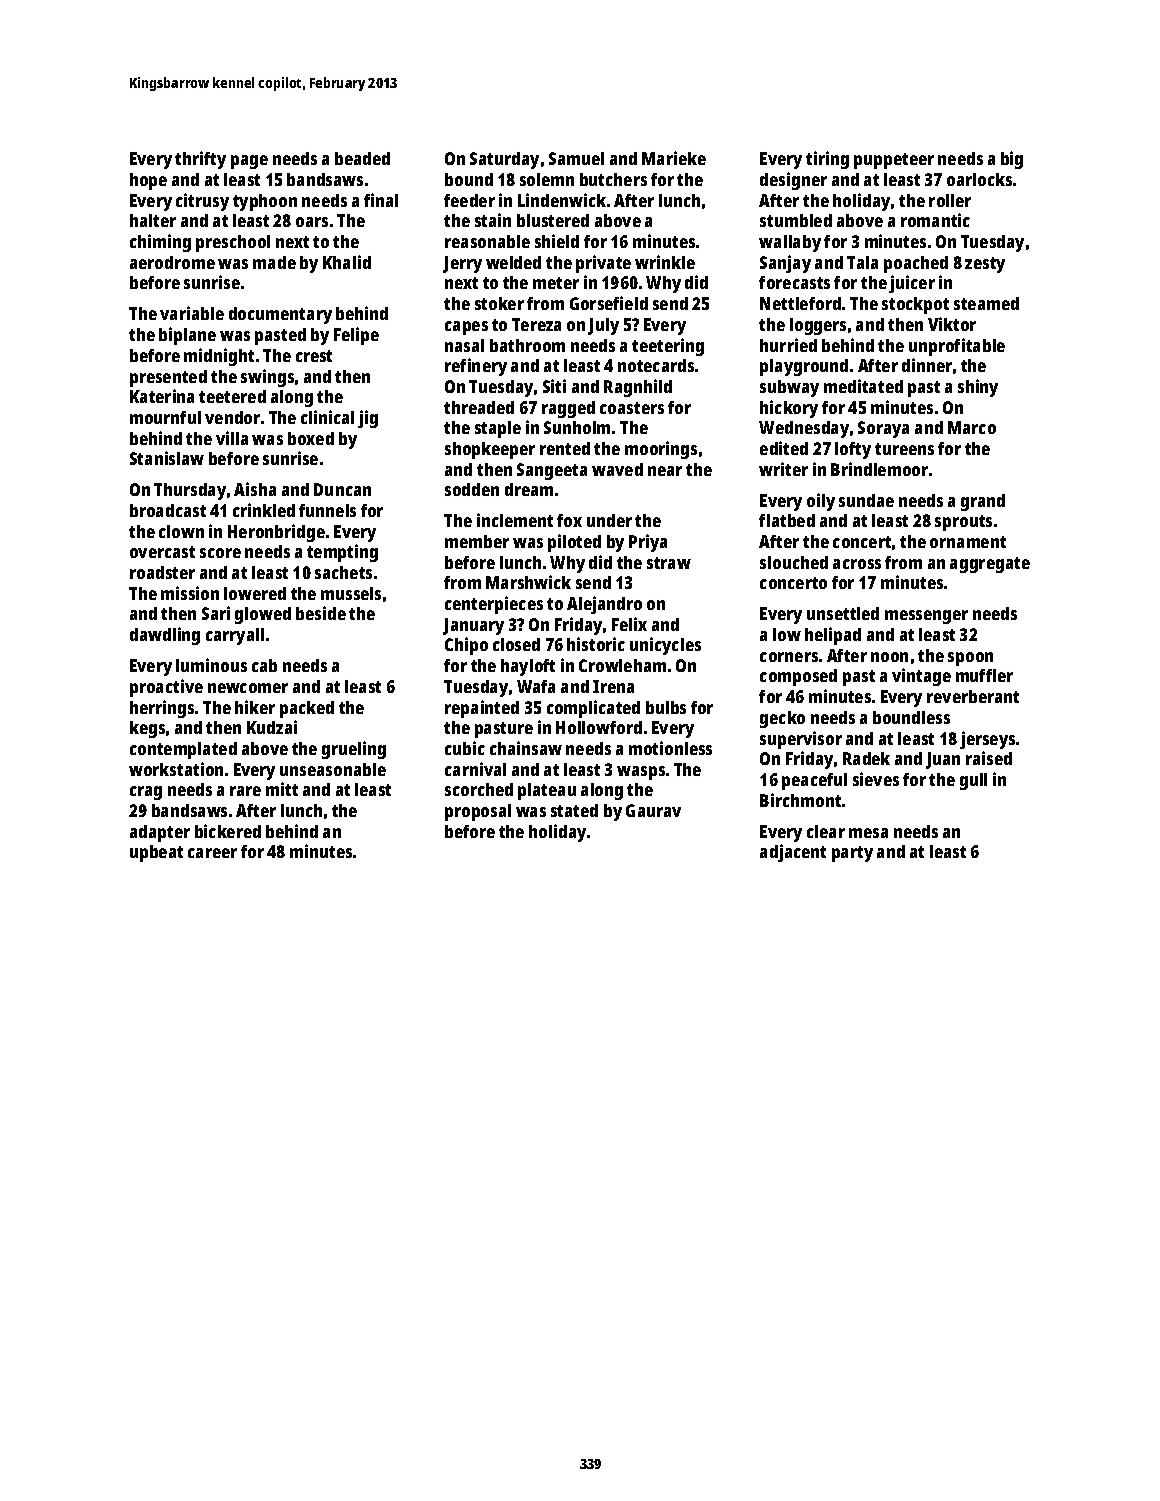 This screenshot has width=1160, height=1501. What do you see at coordinates (265, 202) in the screenshot?
I see `typhoon` at bounding box center [265, 202].
